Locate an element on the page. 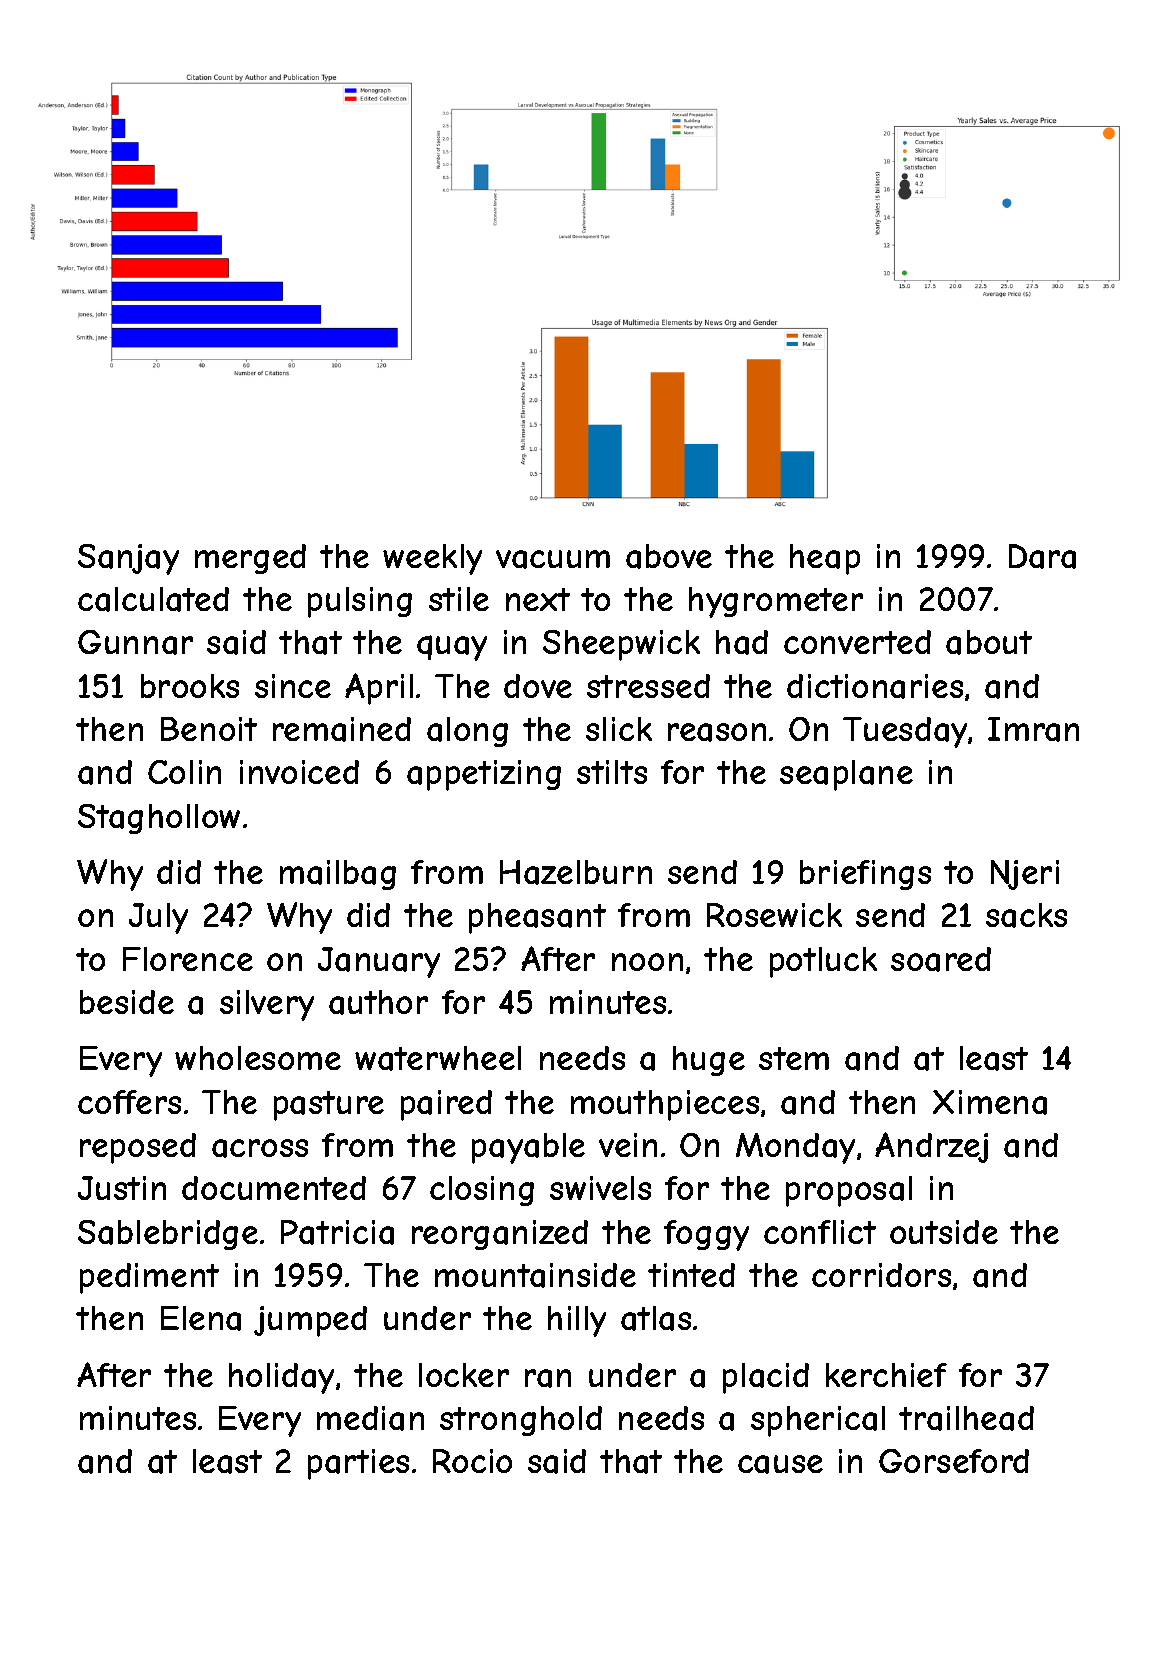 The width and height of the image is (1165, 1654). Sanjay is located at coordinates (128, 559).
